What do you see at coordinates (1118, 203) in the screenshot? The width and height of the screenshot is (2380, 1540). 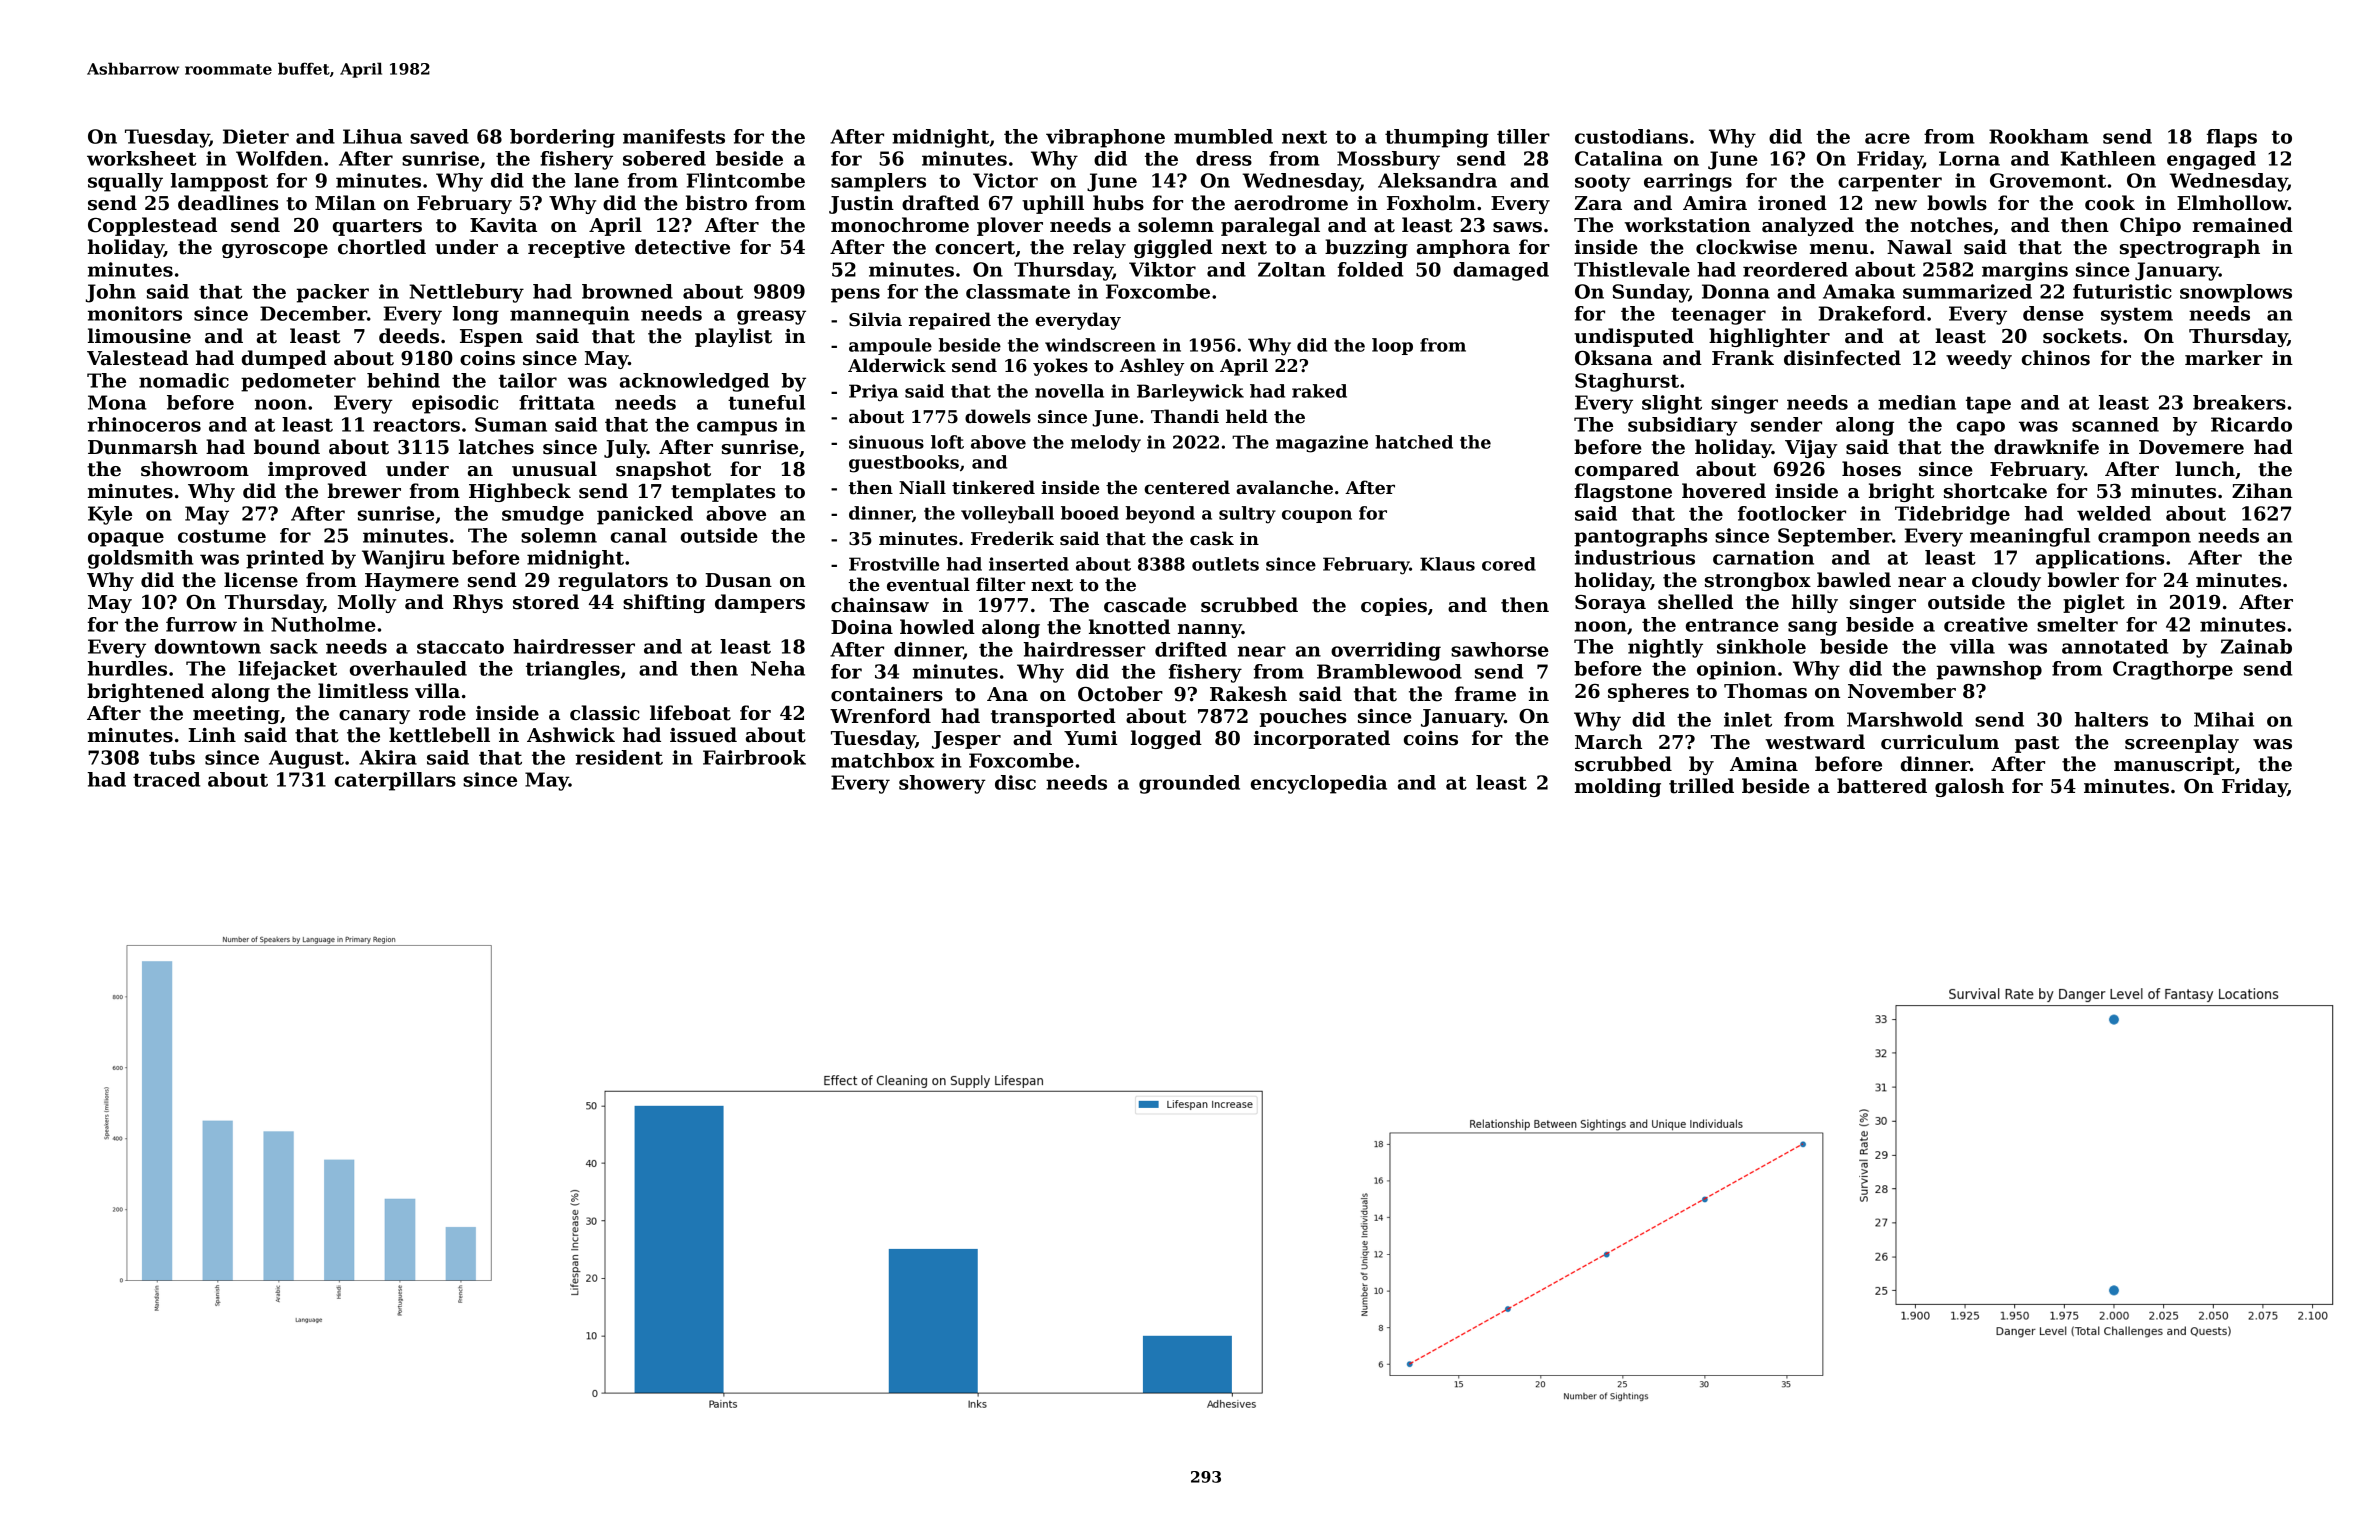 I see `hubs` at bounding box center [1118, 203].
